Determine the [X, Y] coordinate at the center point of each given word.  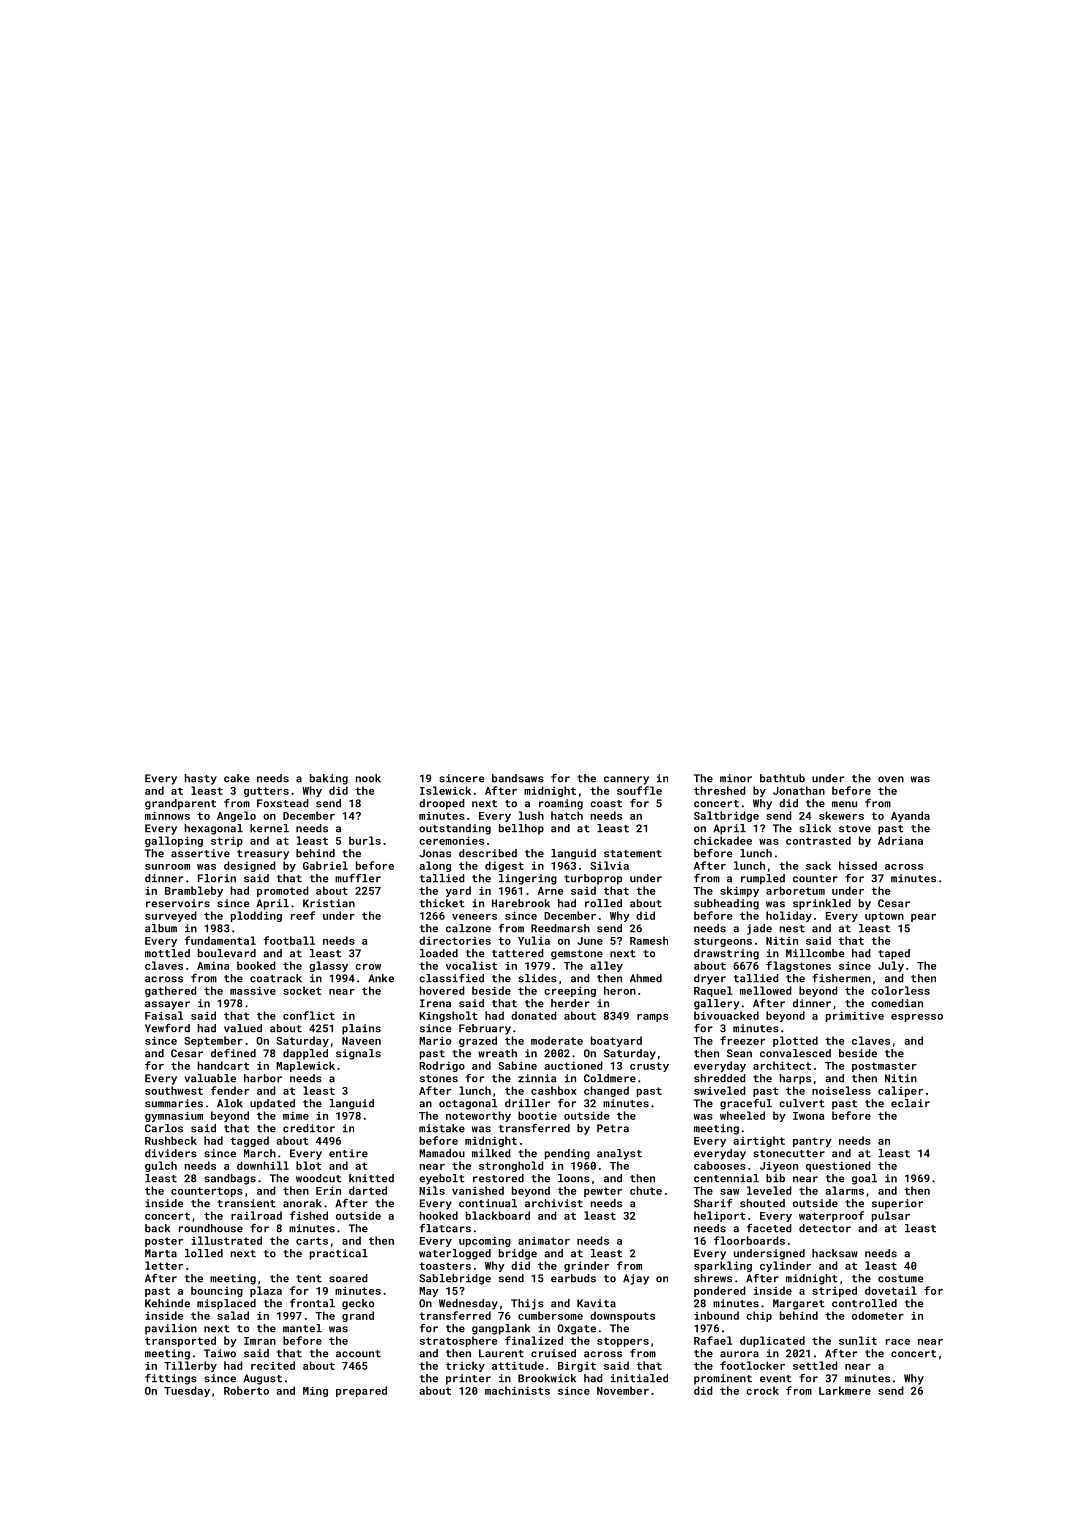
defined [233, 1053]
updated [272, 1104]
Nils [432, 1190]
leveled [769, 1190]
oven [891, 779]
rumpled [763, 879]
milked [491, 1153]
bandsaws [518, 778]
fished [309, 1215]
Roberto [246, 1390]
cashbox [554, 1090]
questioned [838, 1166]
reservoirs [178, 903]
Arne [551, 891]
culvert [802, 1103]
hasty [201, 779]
